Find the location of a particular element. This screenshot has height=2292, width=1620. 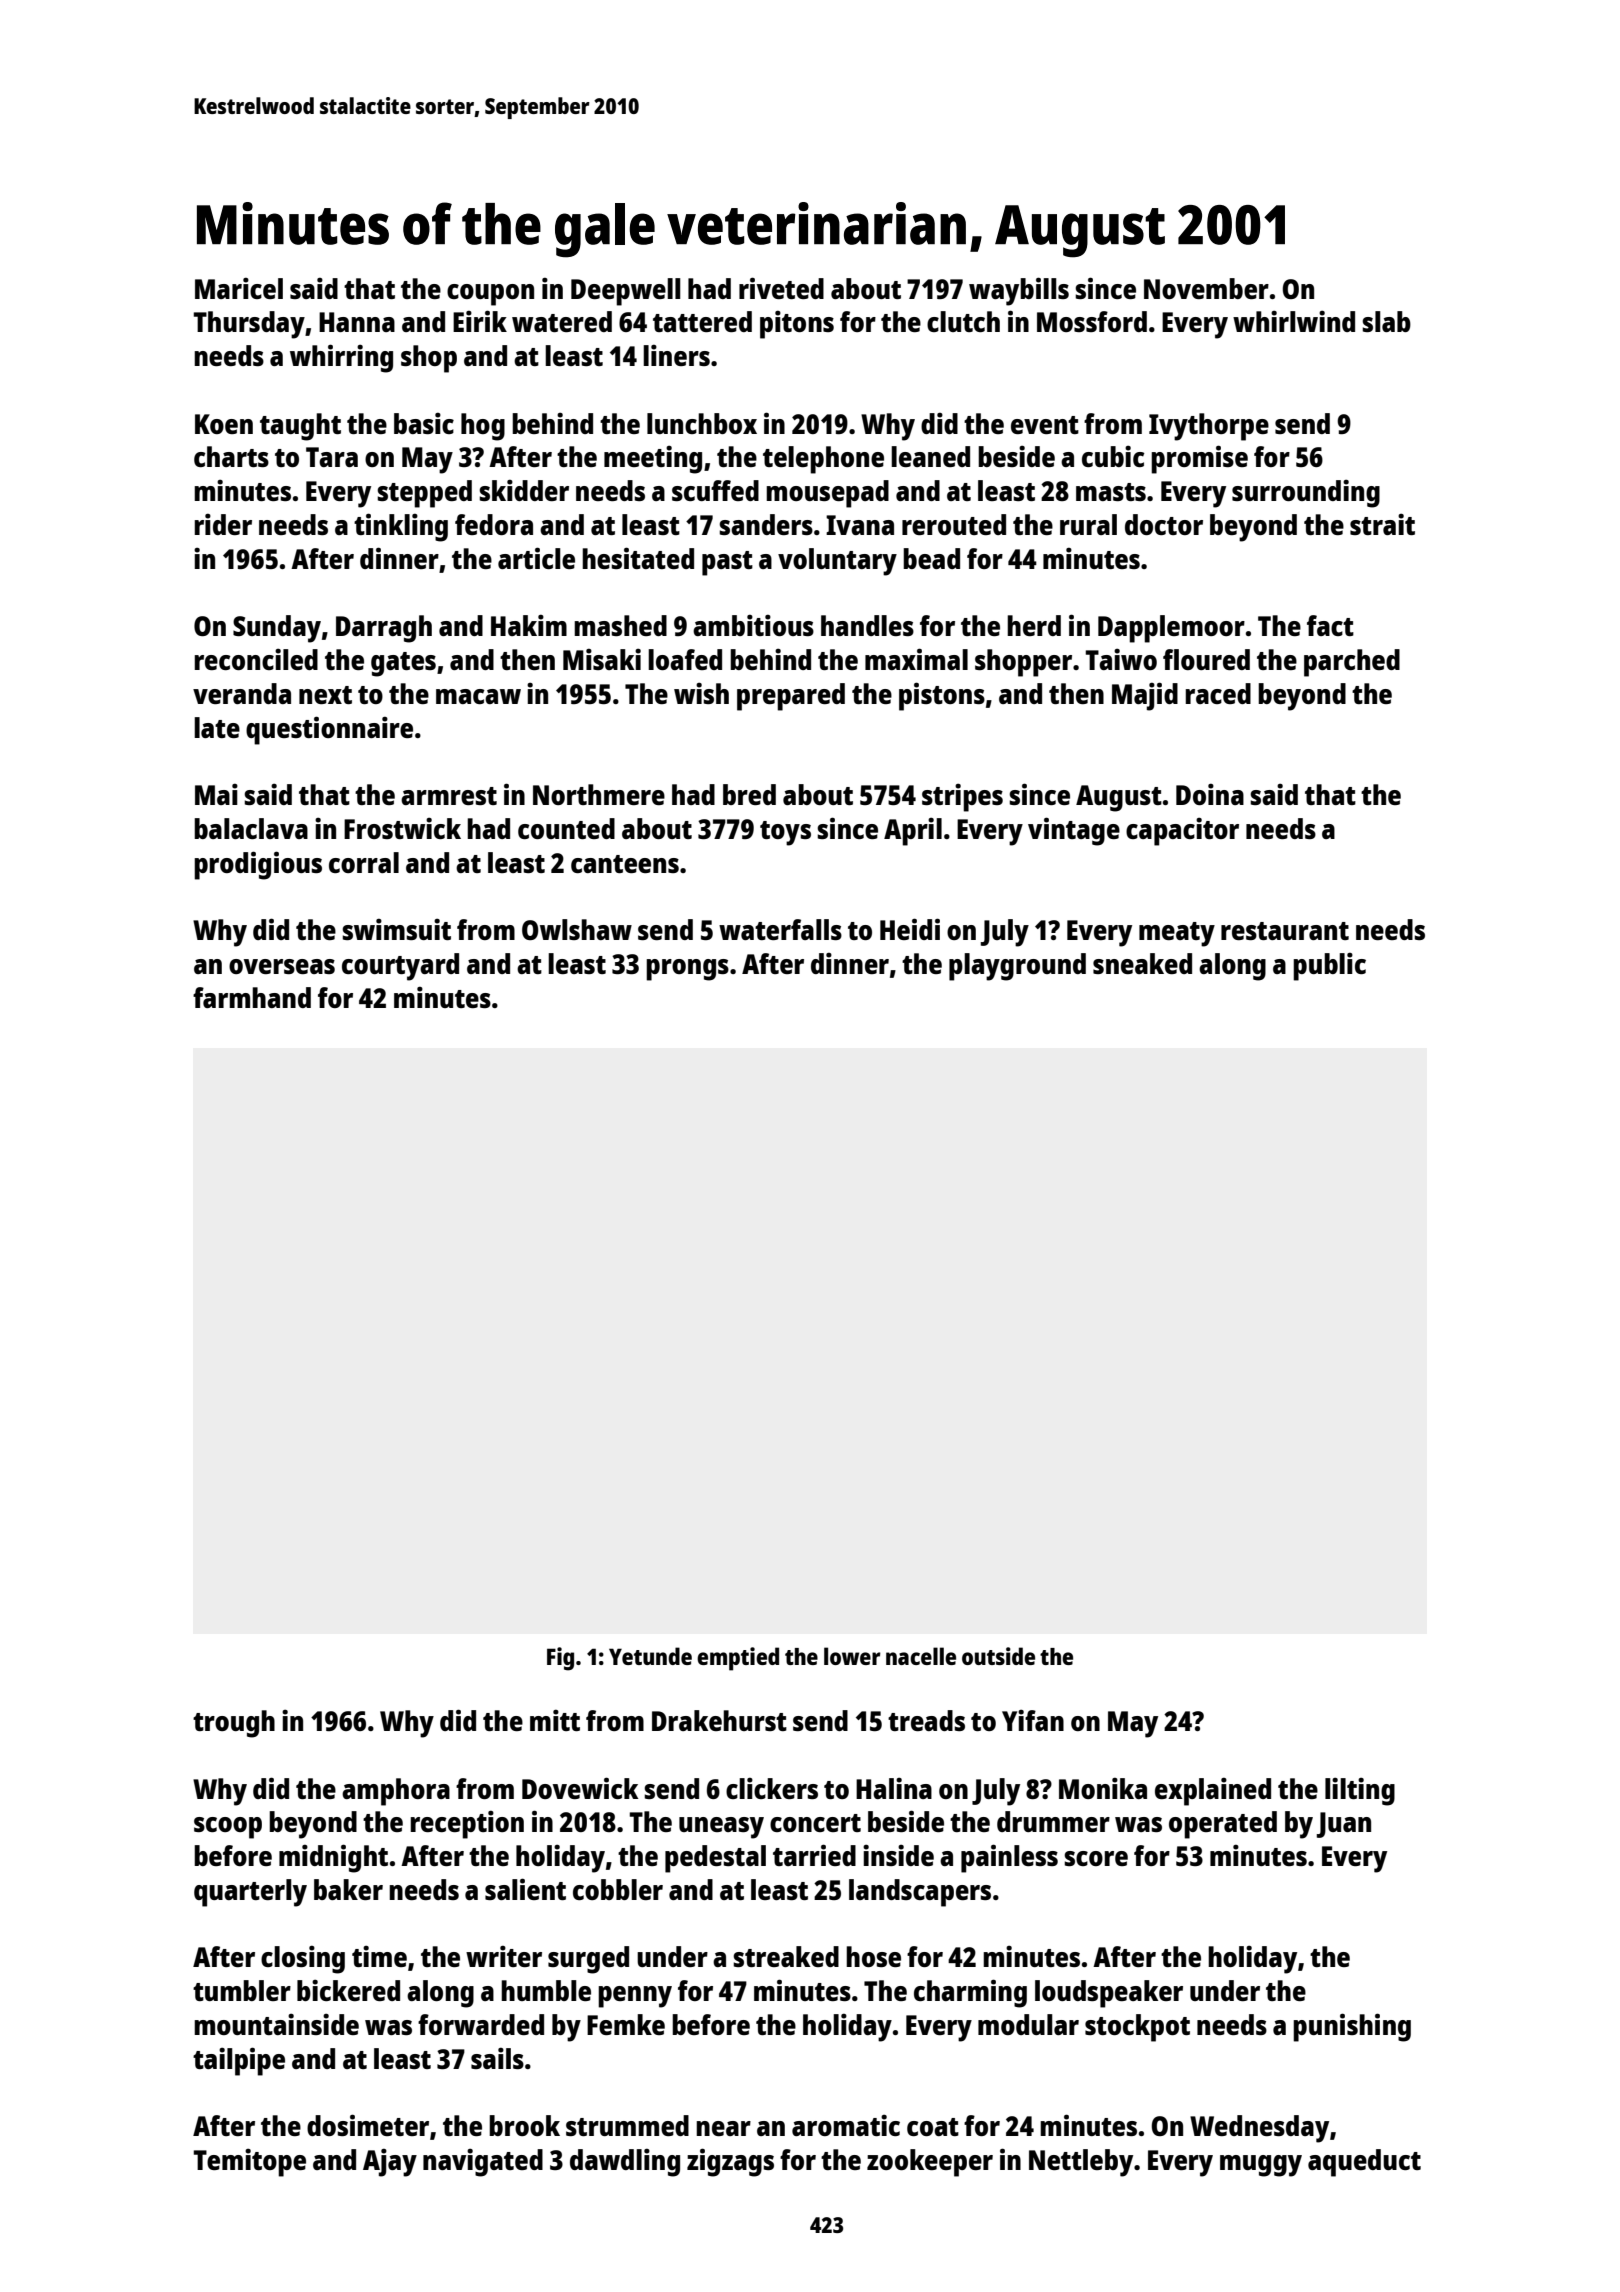

sneaked is located at coordinates (1142, 963).
